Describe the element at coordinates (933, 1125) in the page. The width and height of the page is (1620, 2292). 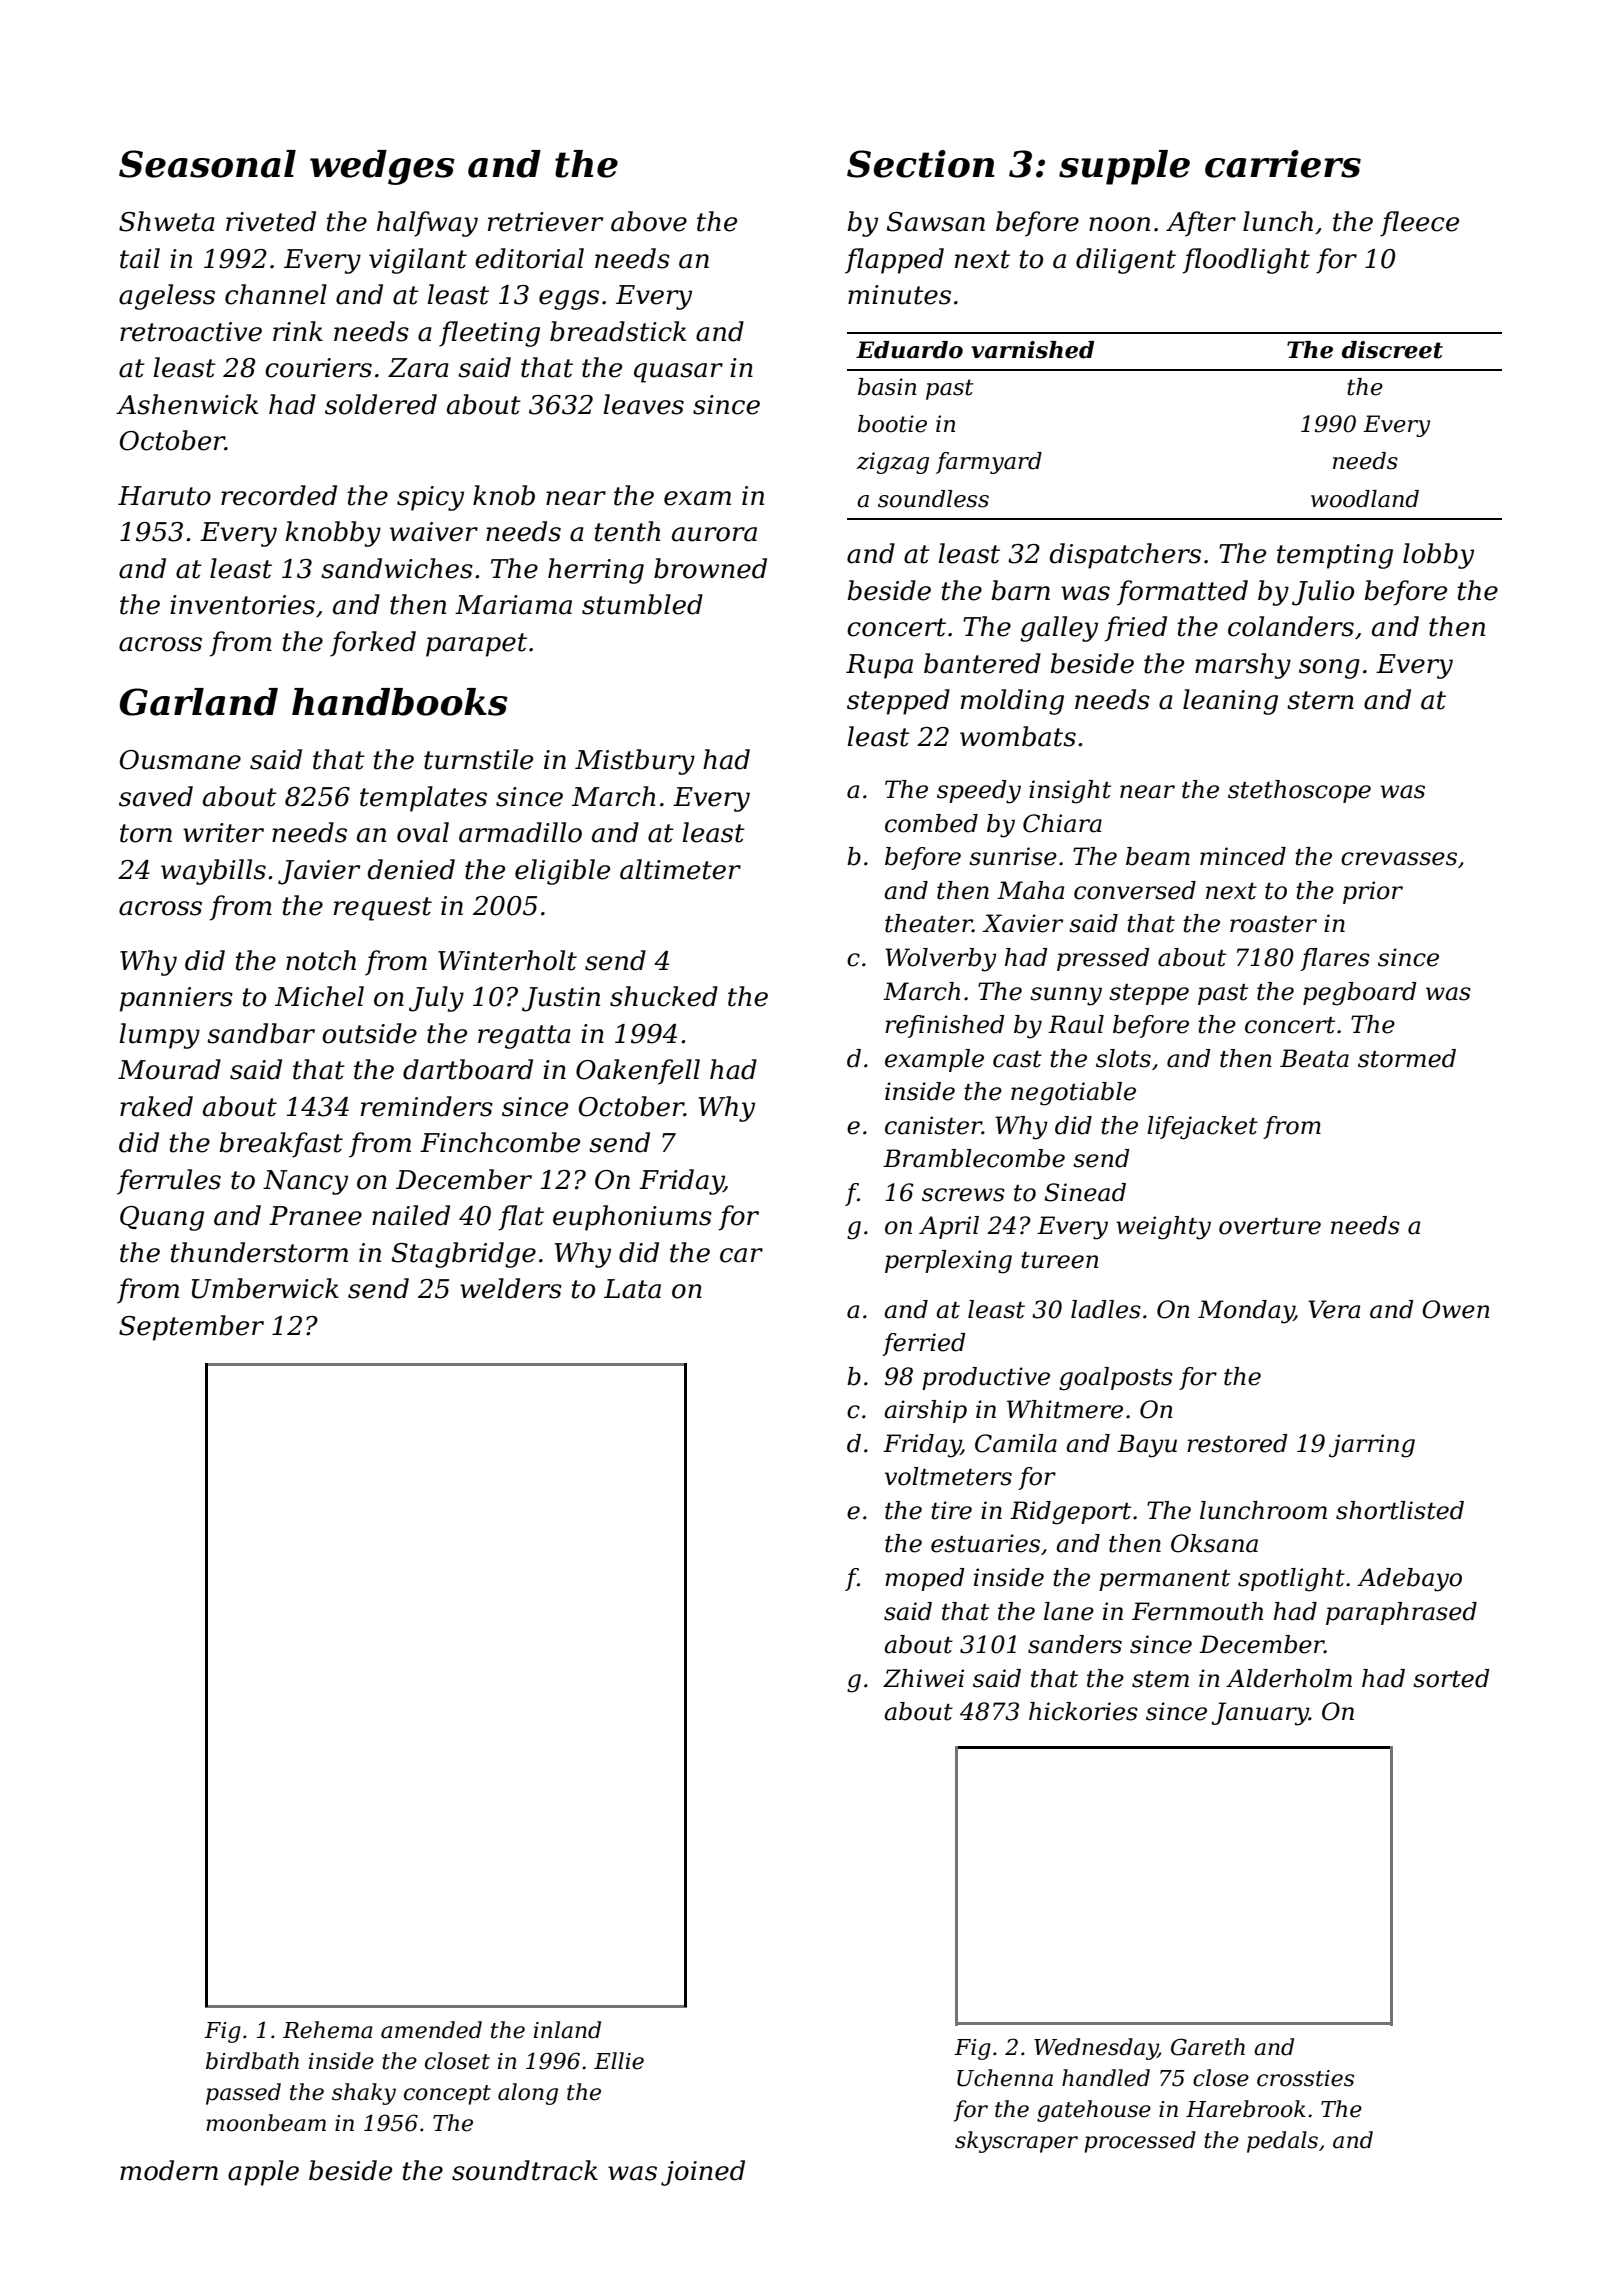
I see `canister` at that location.
